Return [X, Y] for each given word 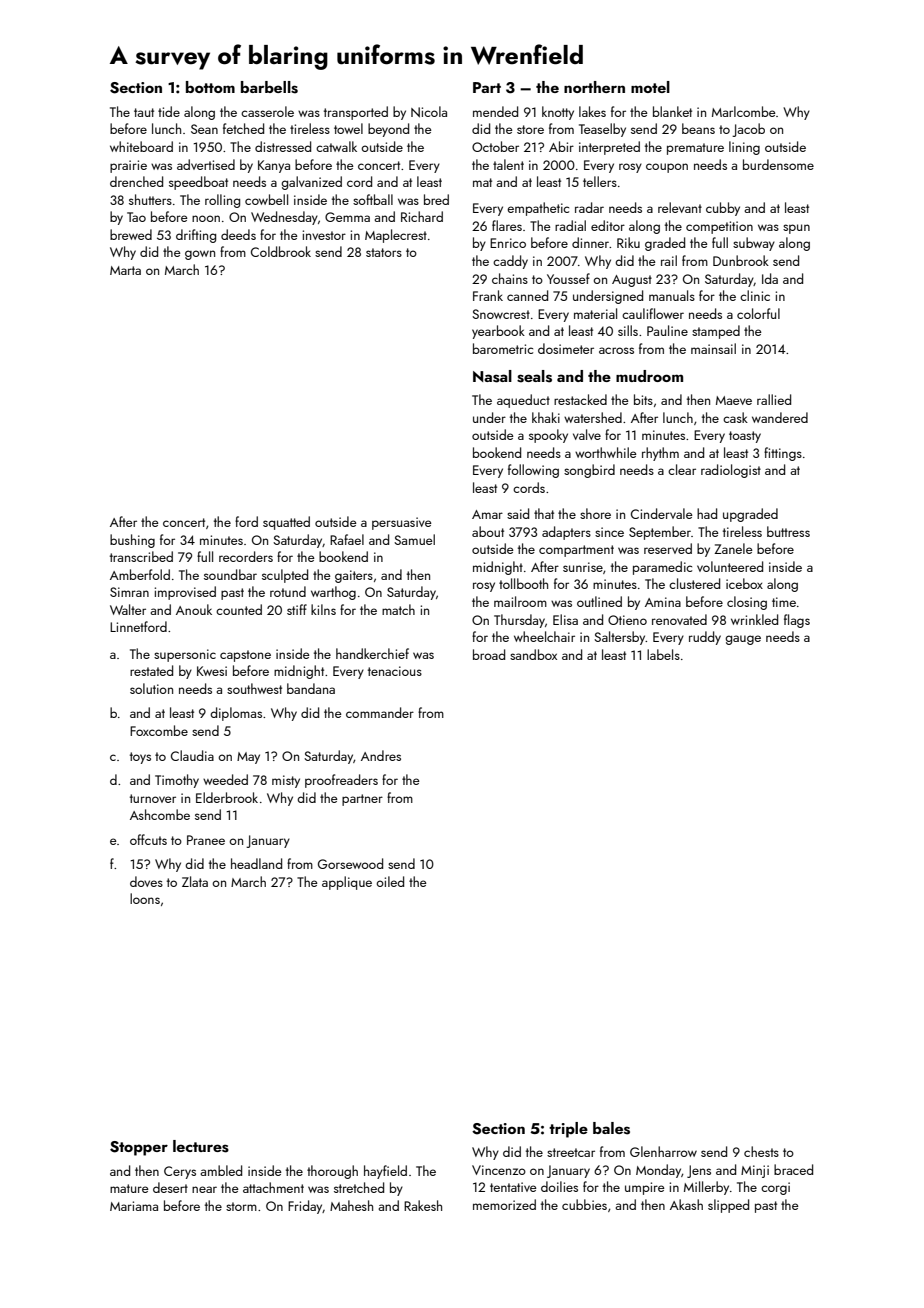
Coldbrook [281, 251]
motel [650, 87]
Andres [381, 755]
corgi [775, 1188]
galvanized [311, 183]
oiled [390, 881]
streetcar [571, 1152]
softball [373, 199]
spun [796, 229]
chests [761, 1151]
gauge [743, 640]
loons [145, 898]
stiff [297, 609]
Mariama [134, 1206]
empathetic [538, 209]
